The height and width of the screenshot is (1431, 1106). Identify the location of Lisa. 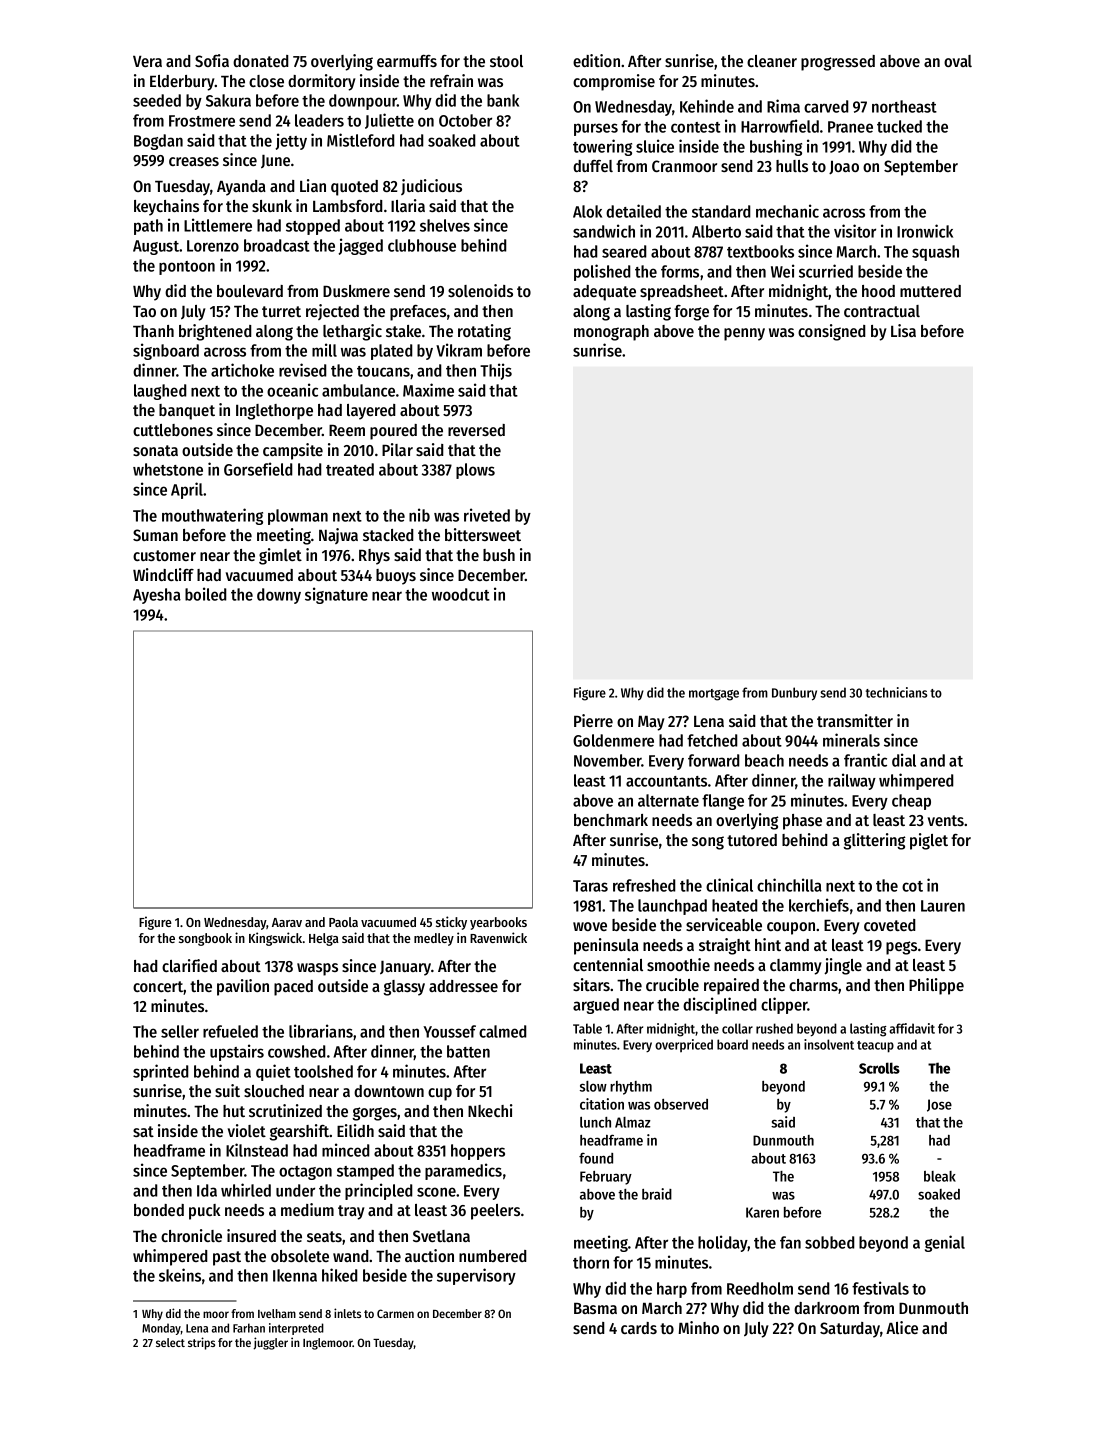
(903, 330).
